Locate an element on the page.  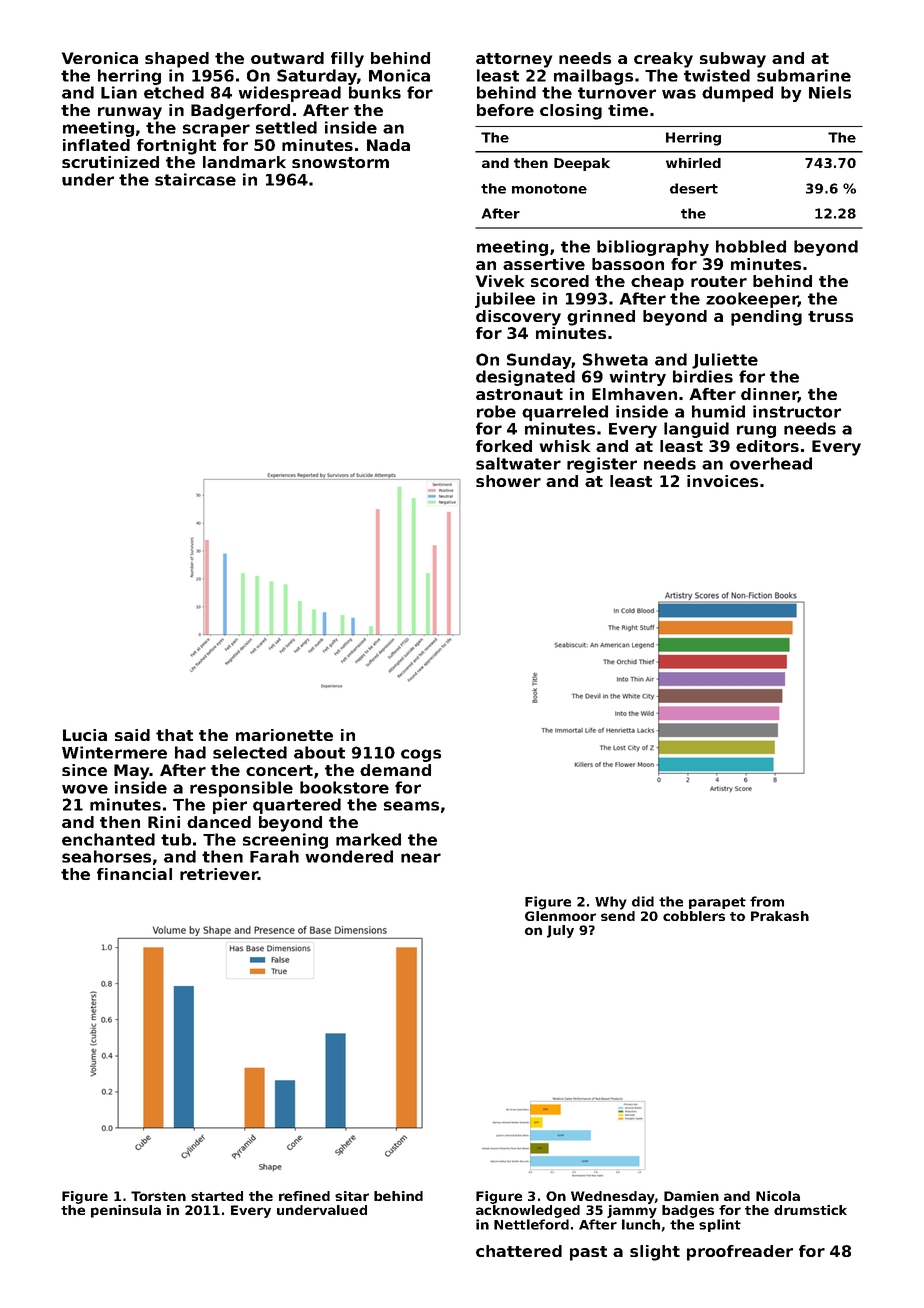
attorney is located at coordinates (514, 60).
